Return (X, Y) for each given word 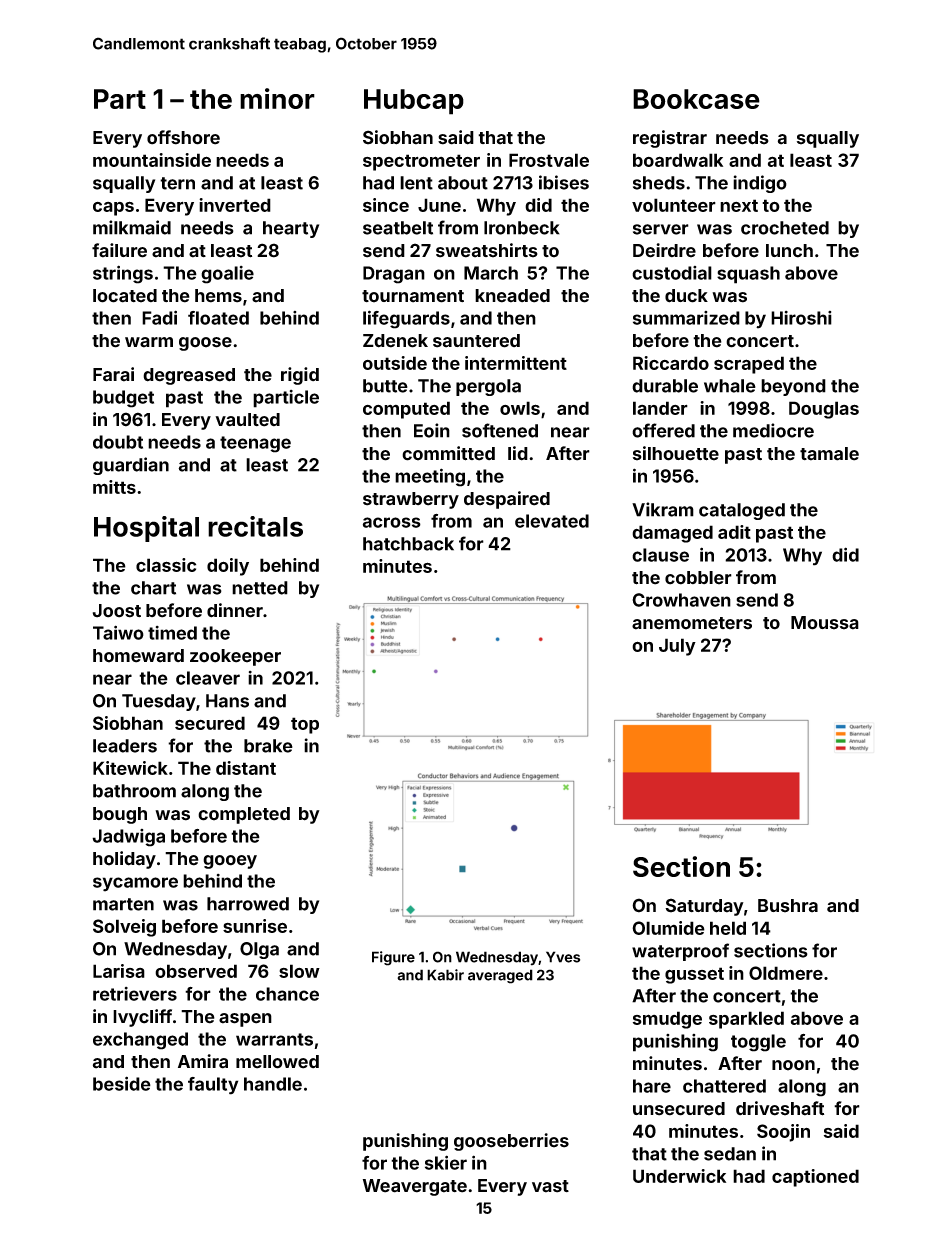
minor (277, 98)
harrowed (248, 904)
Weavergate (415, 1187)
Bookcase (696, 99)
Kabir (445, 975)
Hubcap (414, 102)
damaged (672, 534)
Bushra (788, 906)
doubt (118, 442)
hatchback (408, 544)
